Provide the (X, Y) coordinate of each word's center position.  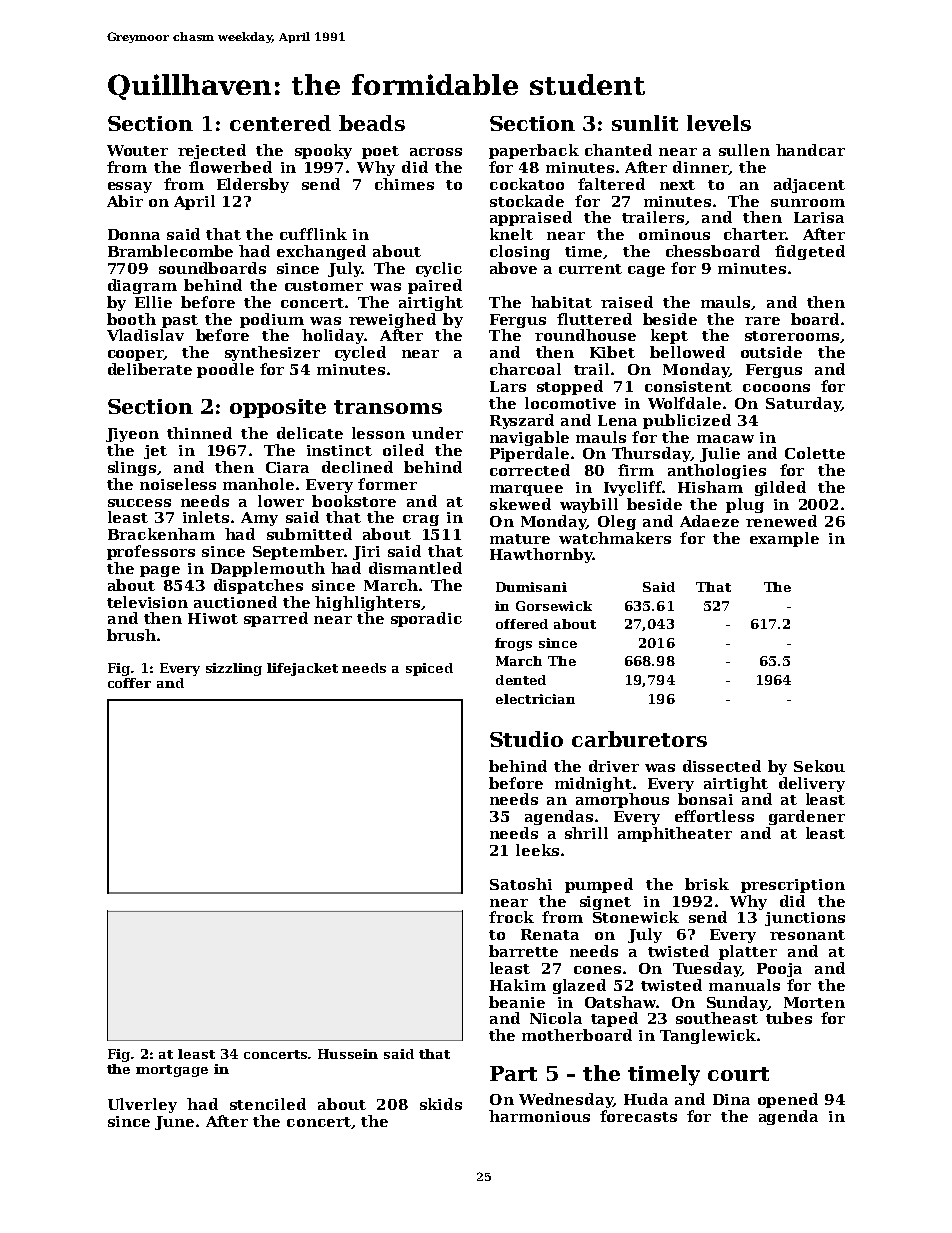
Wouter (137, 150)
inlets (206, 517)
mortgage (172, 1071)
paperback (534, 151)
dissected (722, 766)
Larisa (819, 217)
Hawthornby (541, 555)
